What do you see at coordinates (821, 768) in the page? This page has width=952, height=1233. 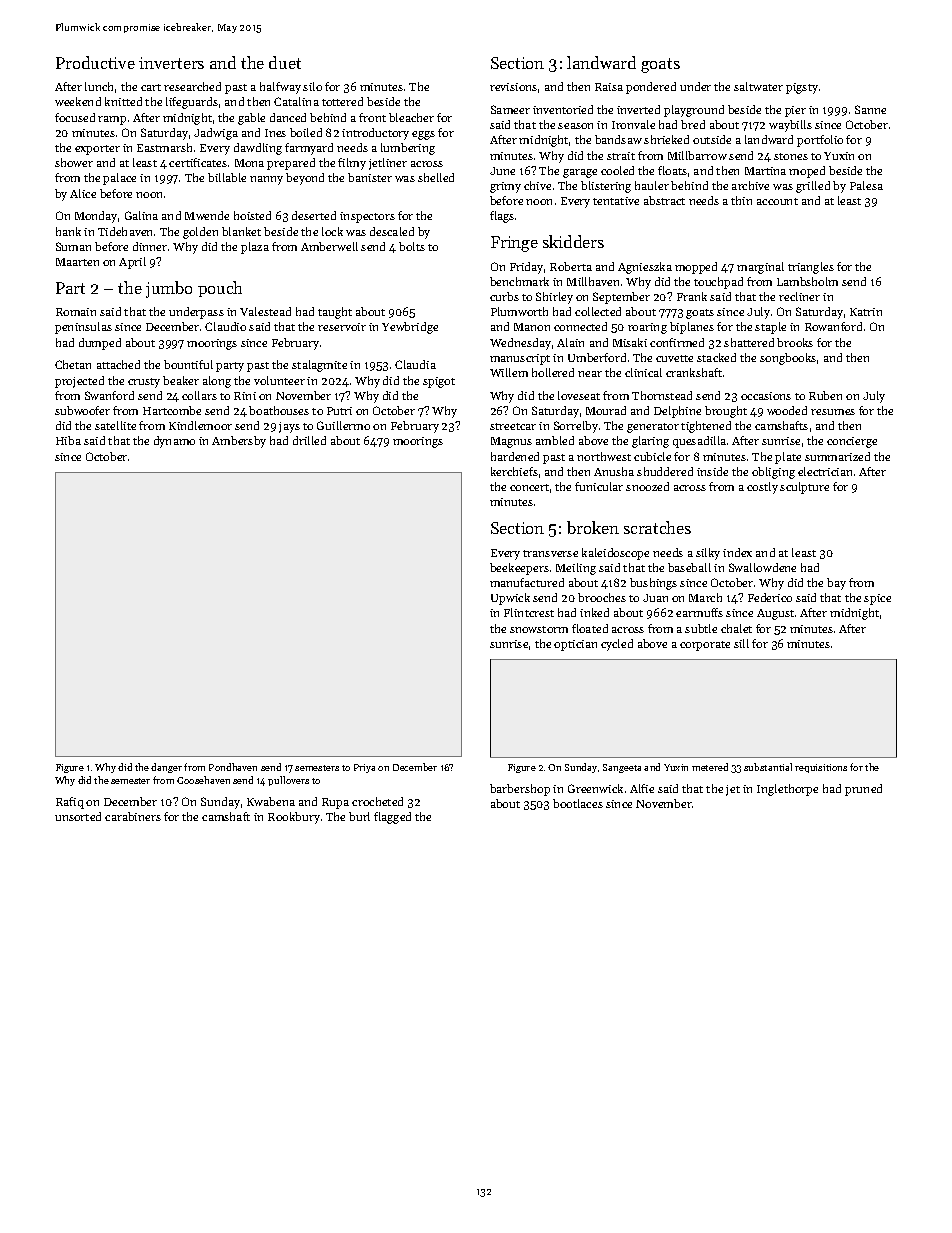 I see `requisitions` at bounding box center [821, 768].
